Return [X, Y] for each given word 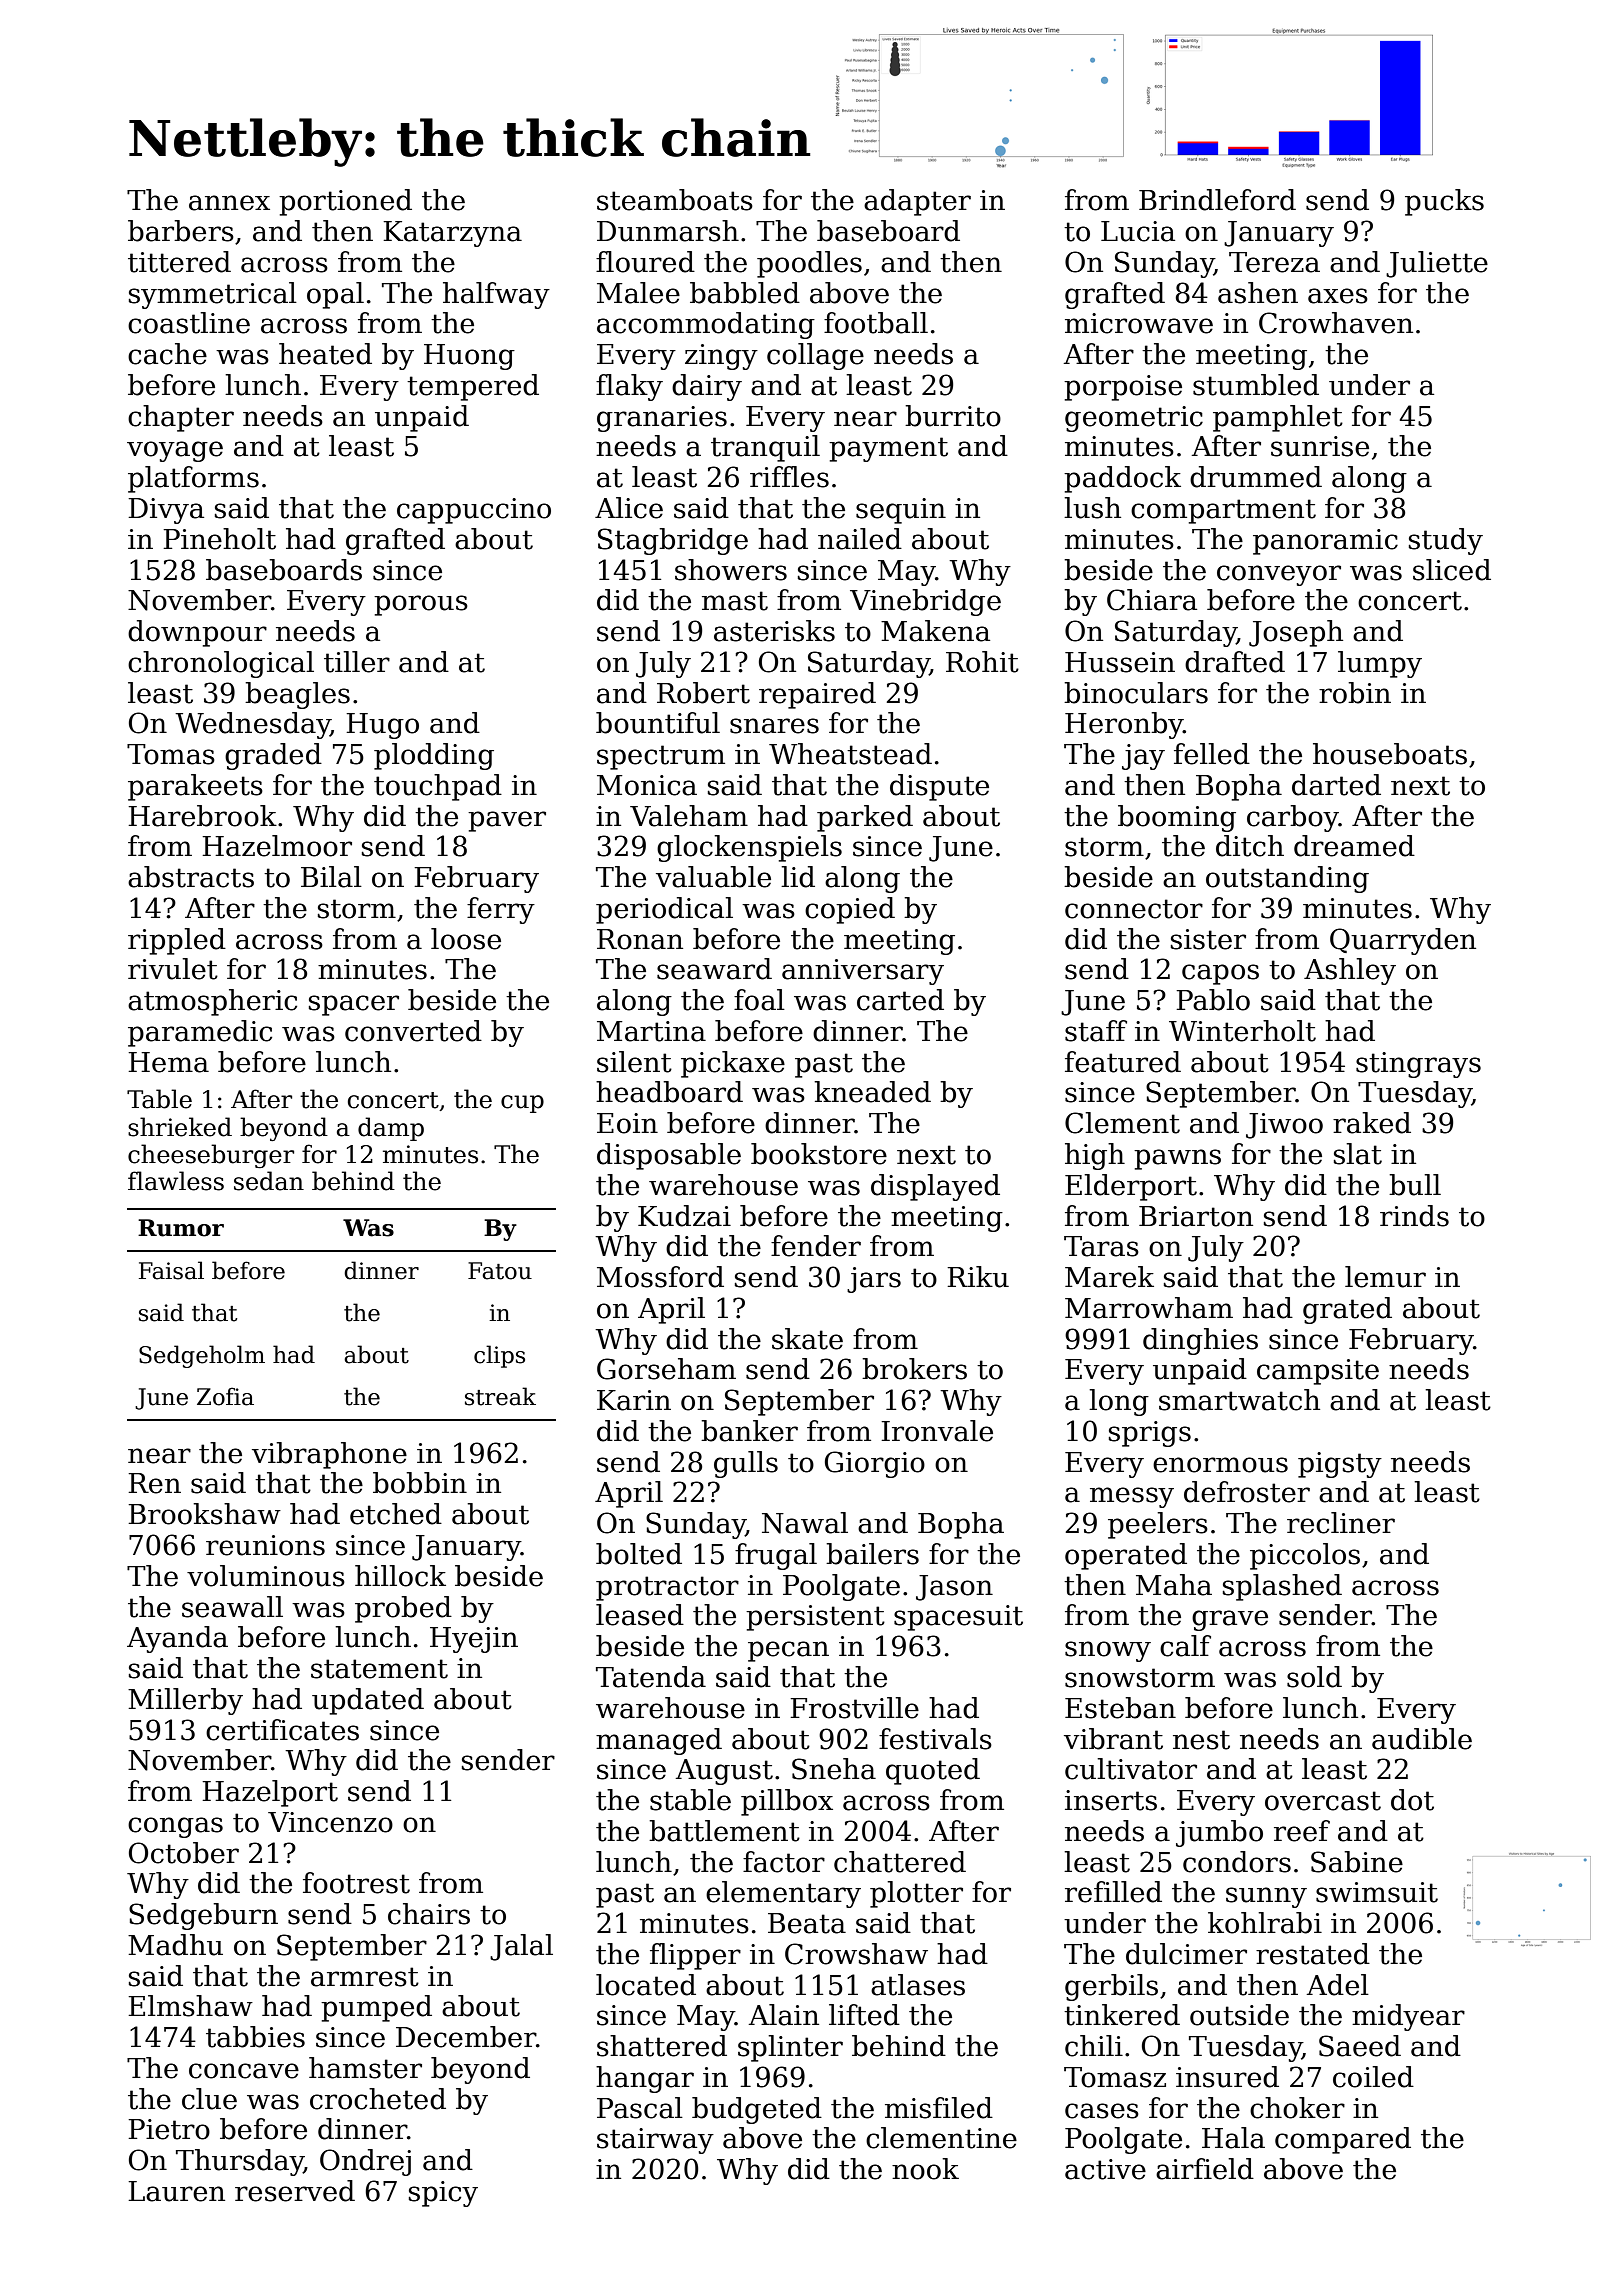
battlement [724, 1831]
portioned [345, 202]
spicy [443, 2194]
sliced [1452, 570]
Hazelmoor [277, 846]
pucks [1444, 202]
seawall [232, 1607]
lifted [864, 2015]
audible [1422, 1739]
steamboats [675, 200]
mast [735, 601]
